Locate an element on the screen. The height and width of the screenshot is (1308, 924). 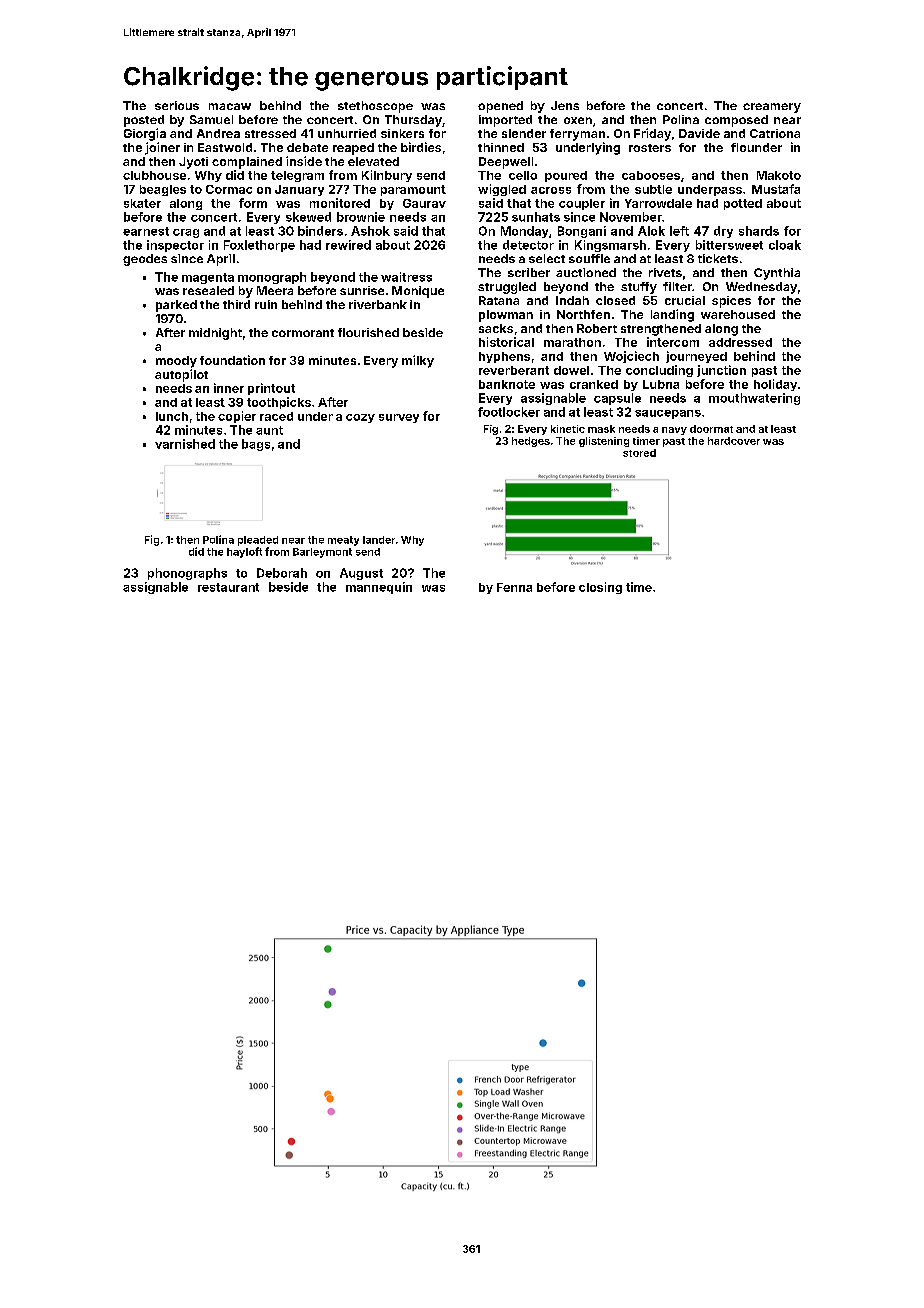
beagles is located at coordinates (163, 190).
